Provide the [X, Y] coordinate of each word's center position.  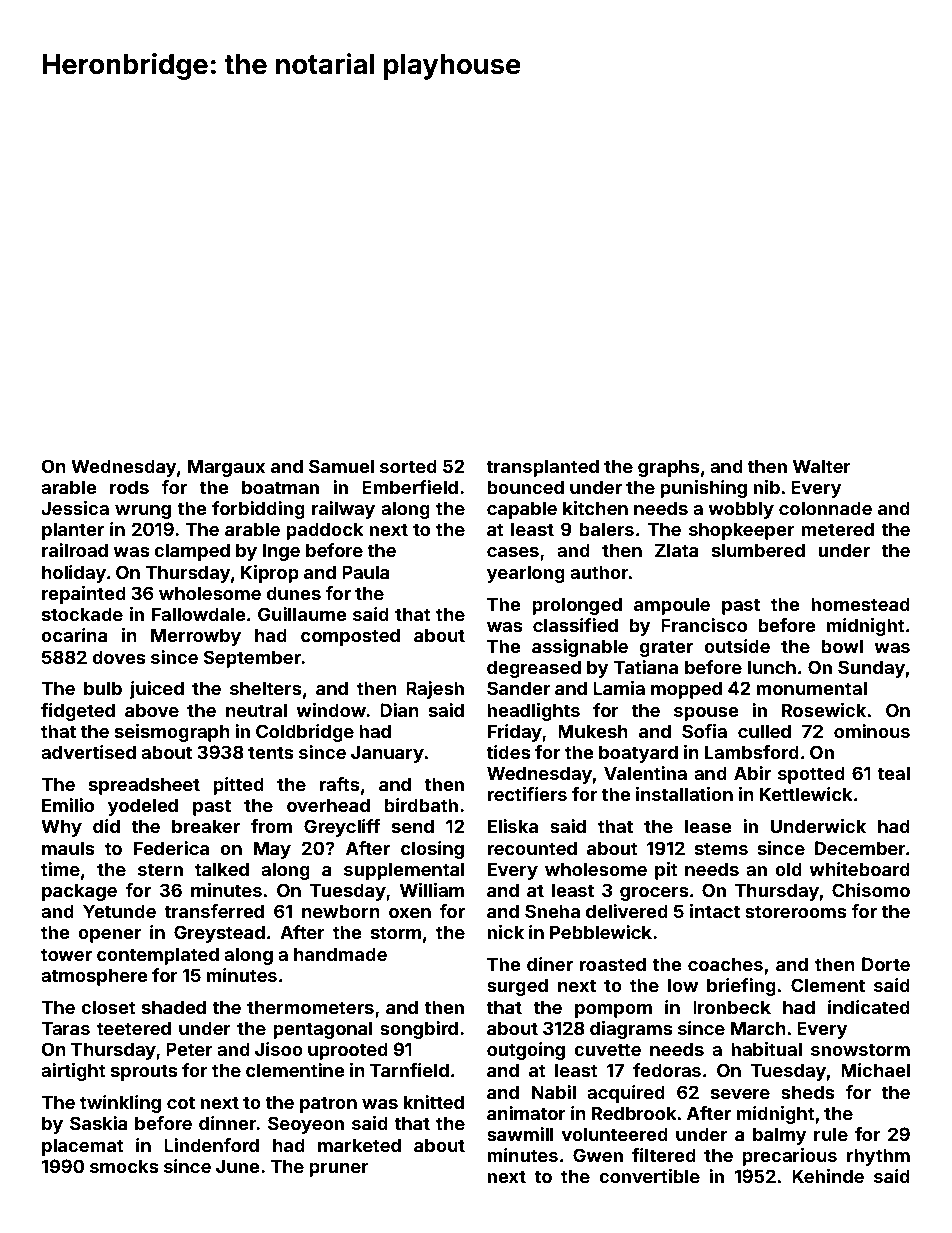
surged [517, 987]
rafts [339, 784]
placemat [83, 1147]
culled [764, 731]
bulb [103, 688]
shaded [174, 1007]
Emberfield [410, 487]
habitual [766, 1049]
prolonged [577, 606]
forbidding [258, 510]
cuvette [607, 1049]
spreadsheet [144, 786]
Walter [822, 466]
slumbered [758, 550]
